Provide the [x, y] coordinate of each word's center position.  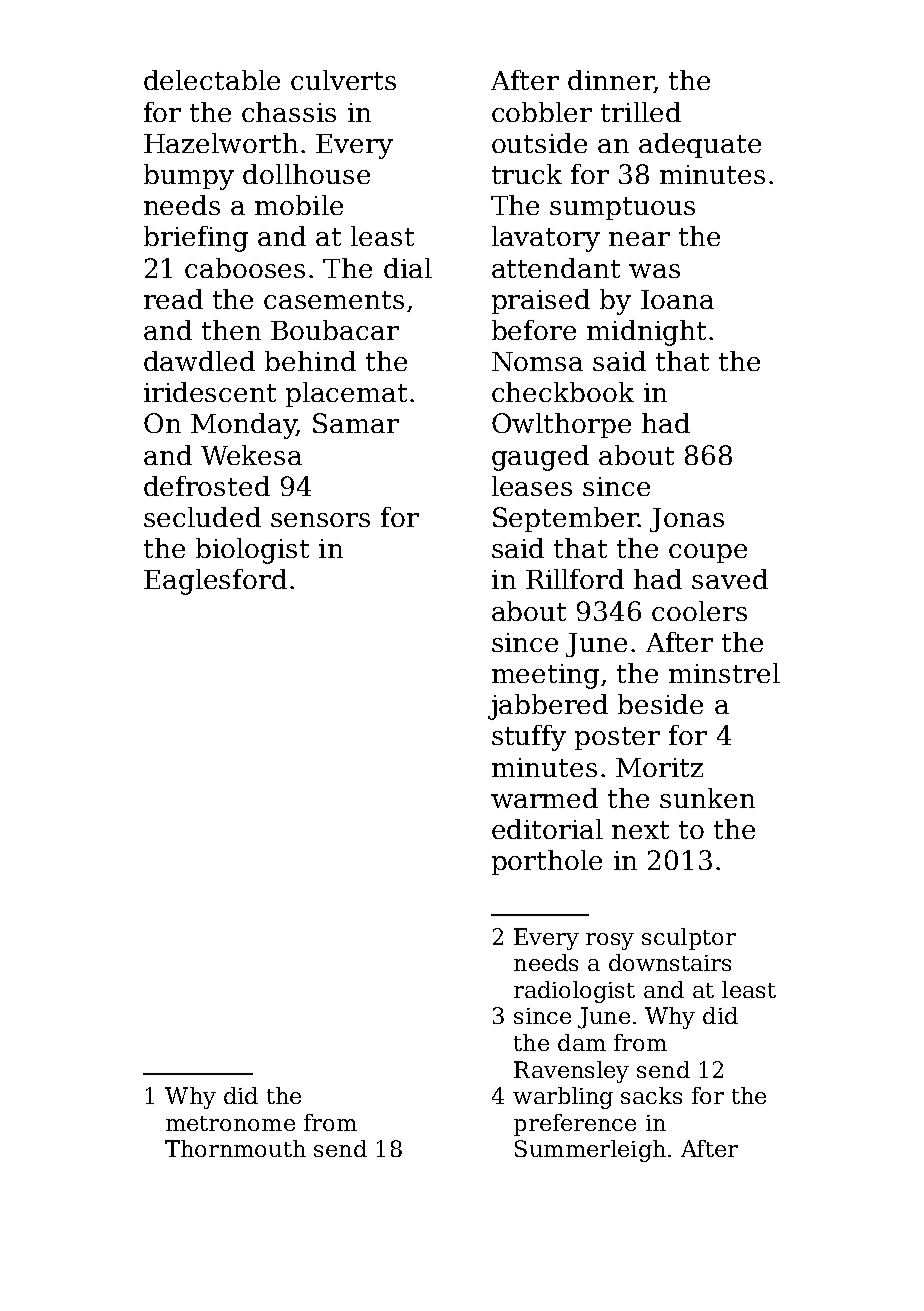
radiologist [574, 992]
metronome [230, 1123]
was [654, 271]
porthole [547, 862]
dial [408, 268]
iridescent [210, 392]
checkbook [563, 392]
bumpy [189, 177]
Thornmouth [235, 1148]
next [640, 830]
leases [532, 486]
